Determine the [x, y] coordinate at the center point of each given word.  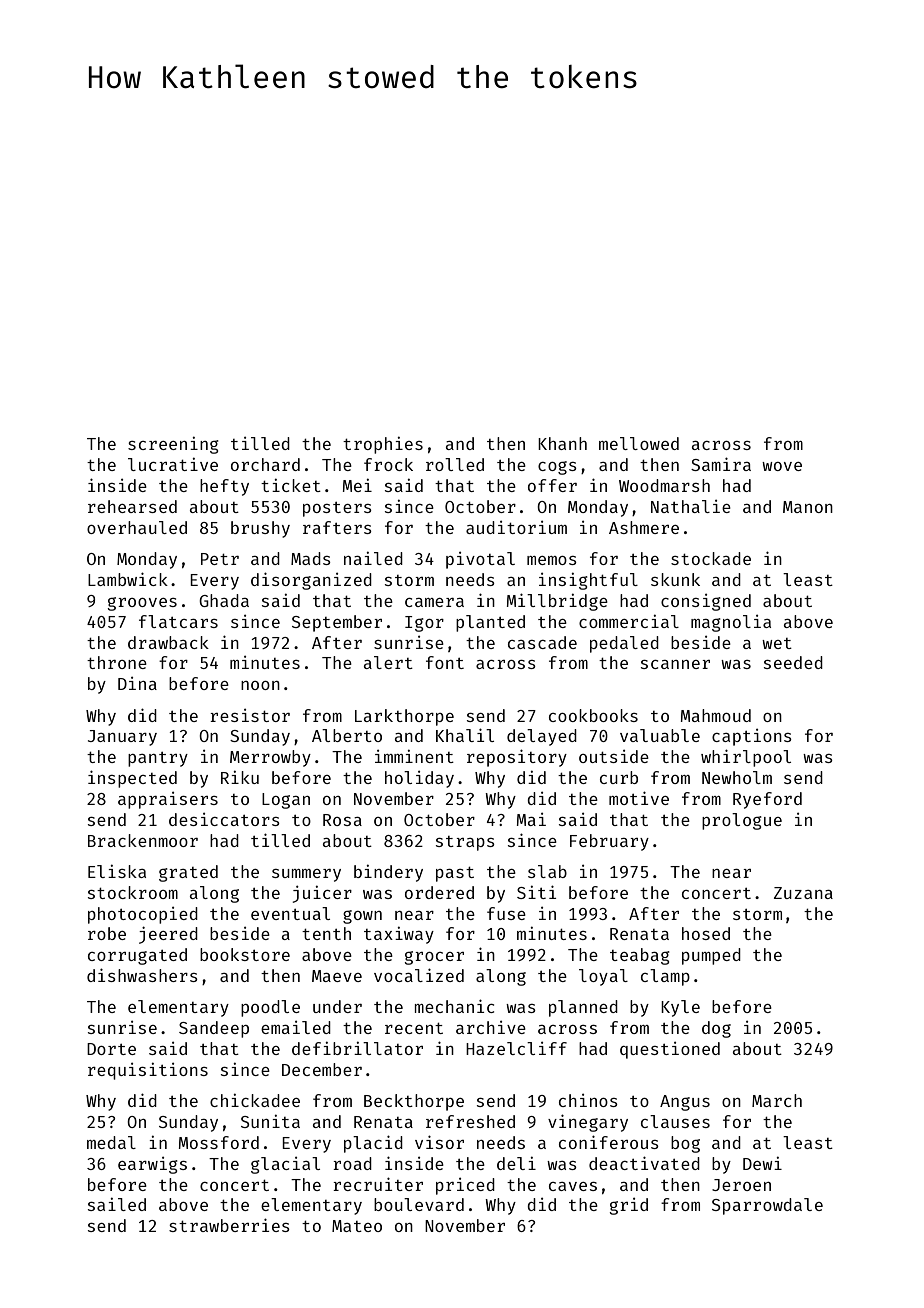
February [609, 842]
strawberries [229, 1225]
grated [188, 873]
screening [173, 445]
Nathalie [691, 506]
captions [752, 737]
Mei [357, 485]
